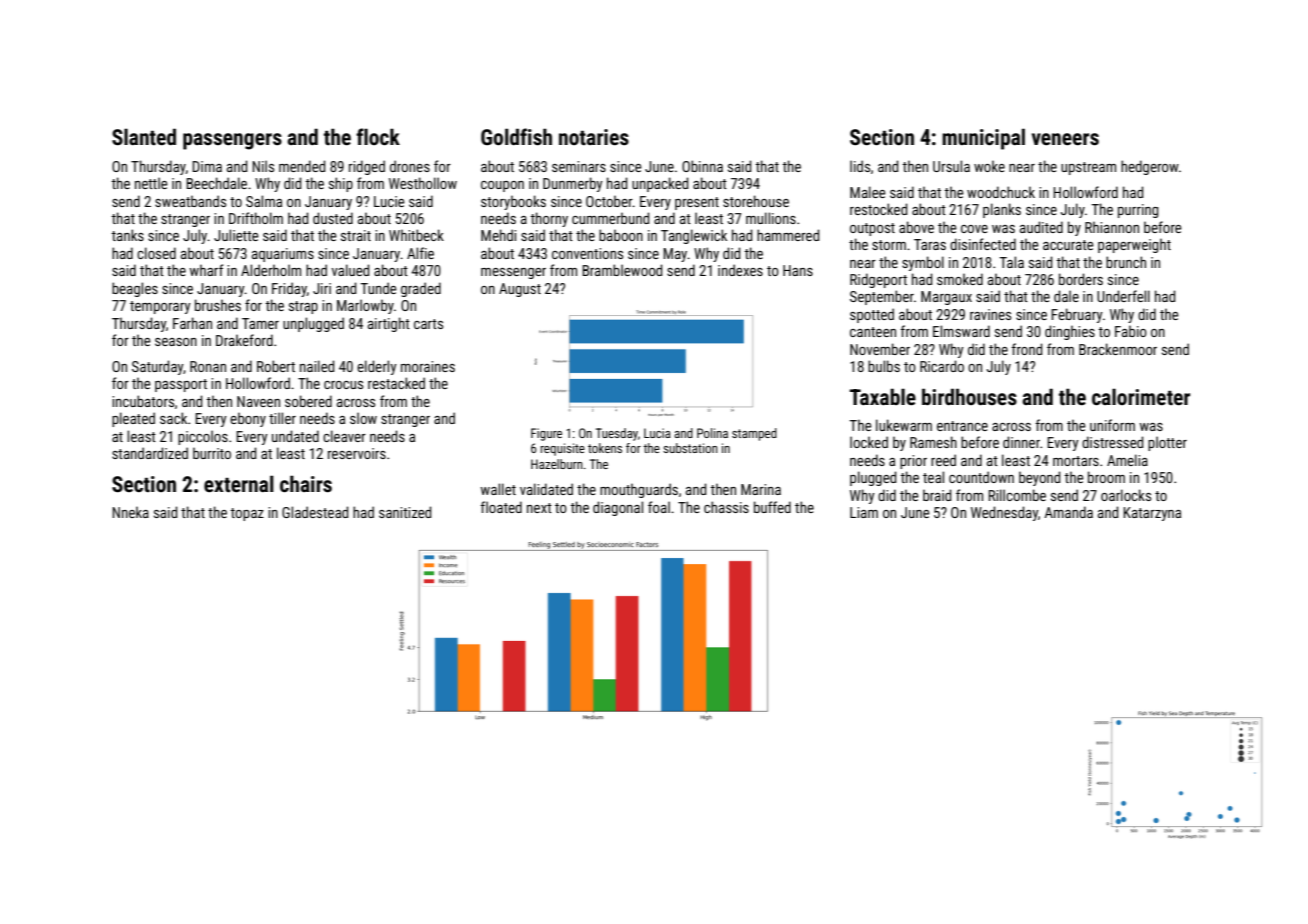  I want to click on Lucia, so click(657, 433).
